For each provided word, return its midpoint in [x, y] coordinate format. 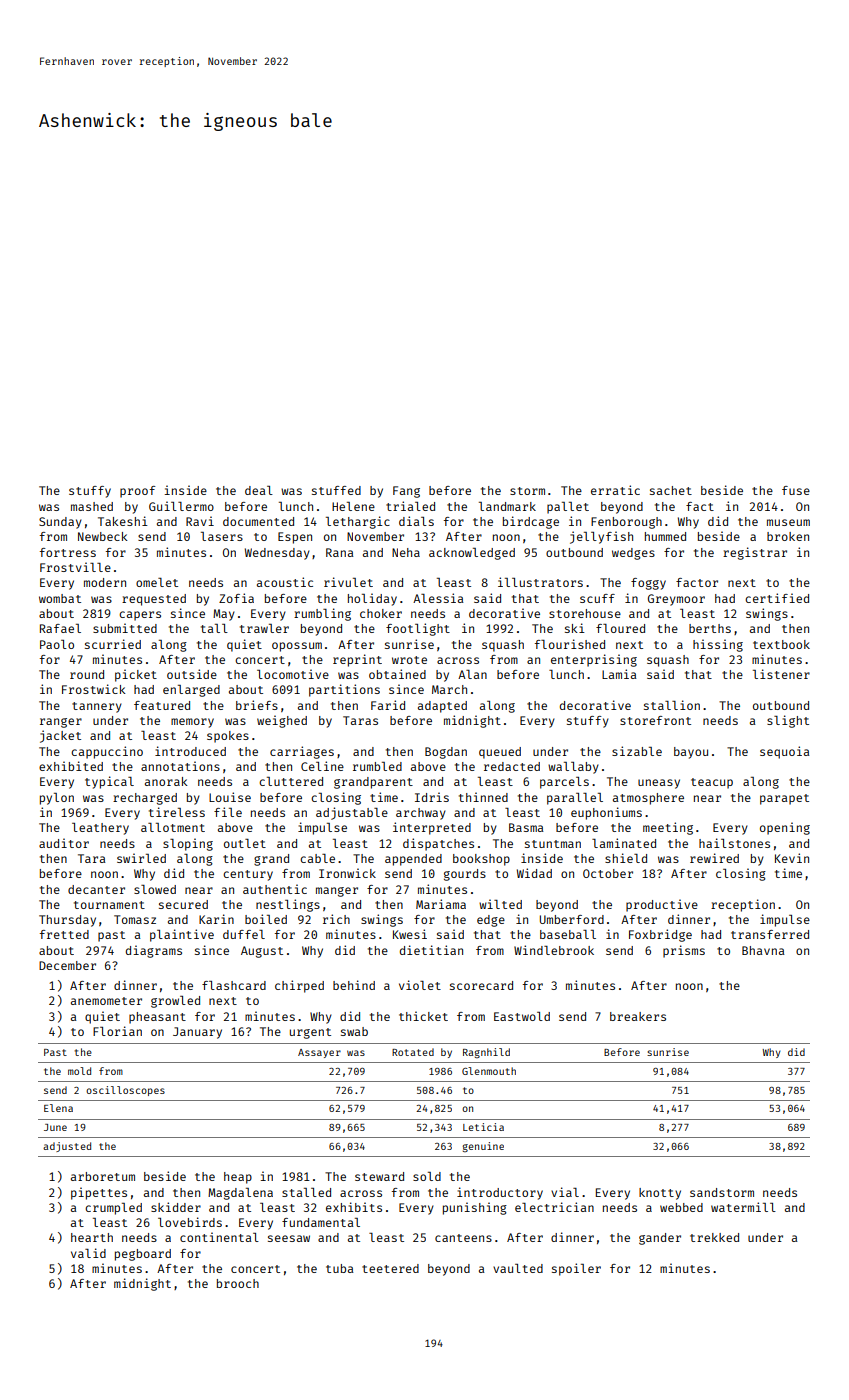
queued [500, 753]
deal [259, 490]
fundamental [321, 1222]
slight [788, 721]
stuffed [336, 490]
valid [88, 1253]
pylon [57, 799]
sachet [671, 490]
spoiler [576, 1269]
